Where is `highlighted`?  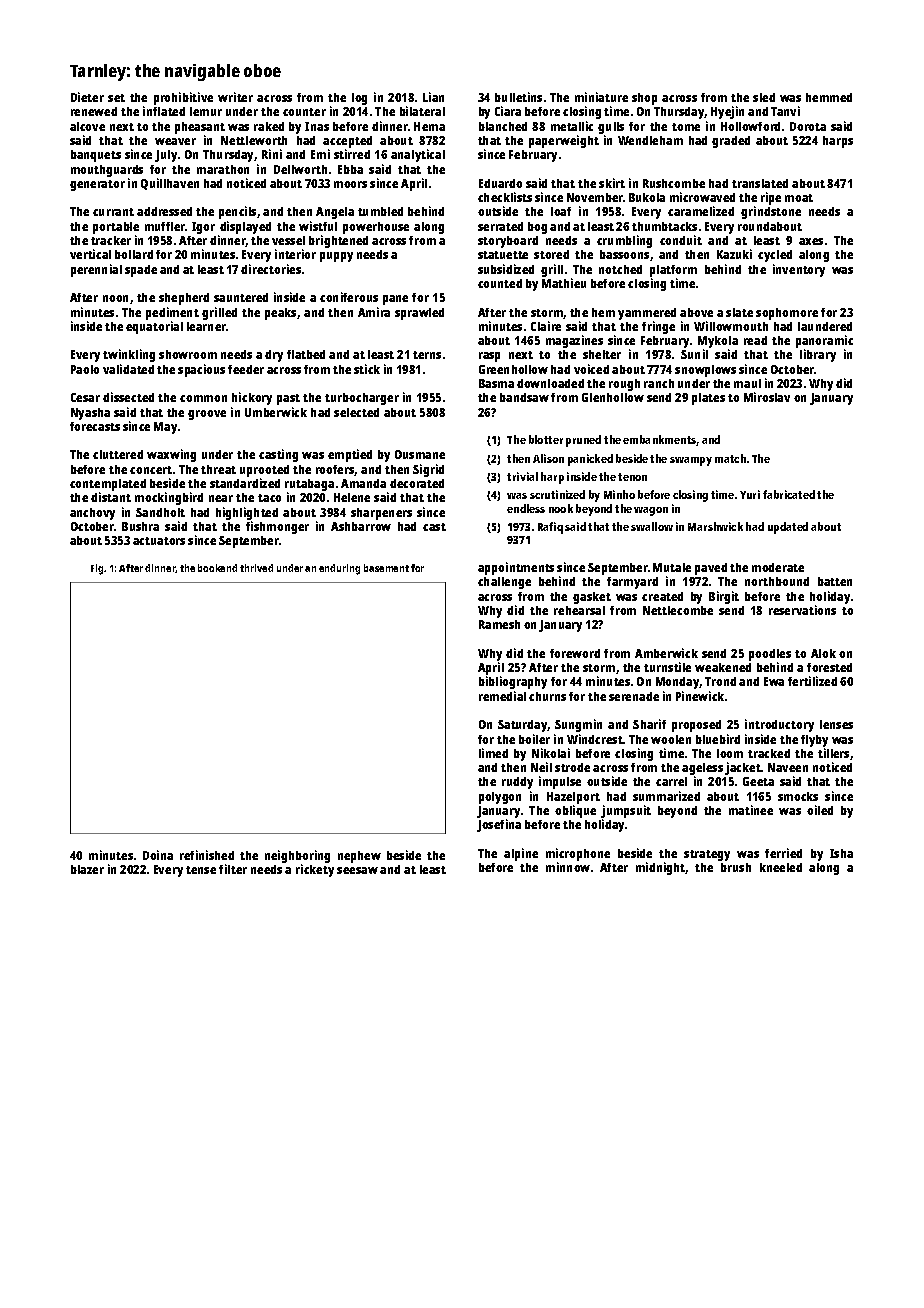 highlighted is located at coordinates (247, 513).
